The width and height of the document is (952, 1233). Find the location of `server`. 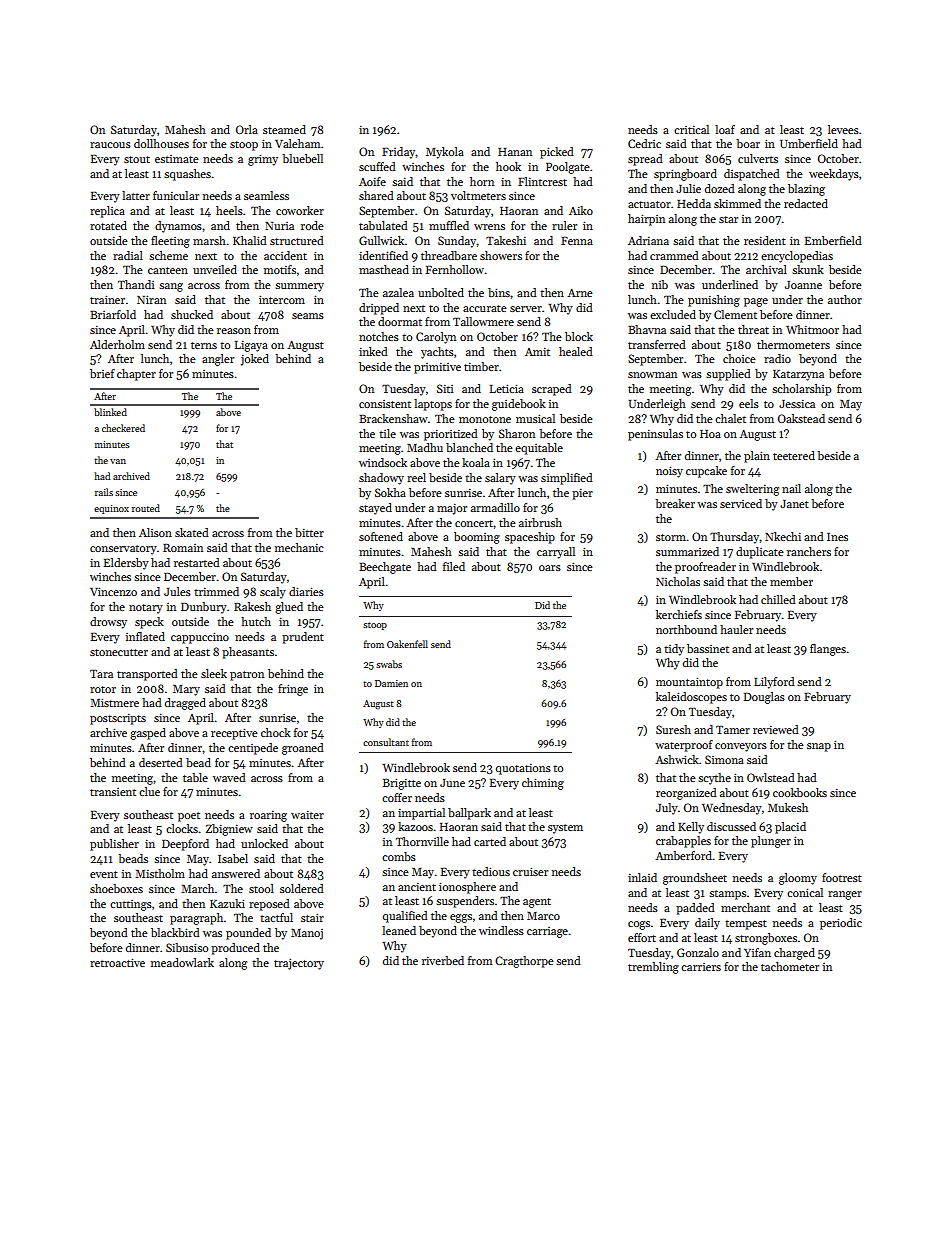

server is located at coordinates (526, 309).
